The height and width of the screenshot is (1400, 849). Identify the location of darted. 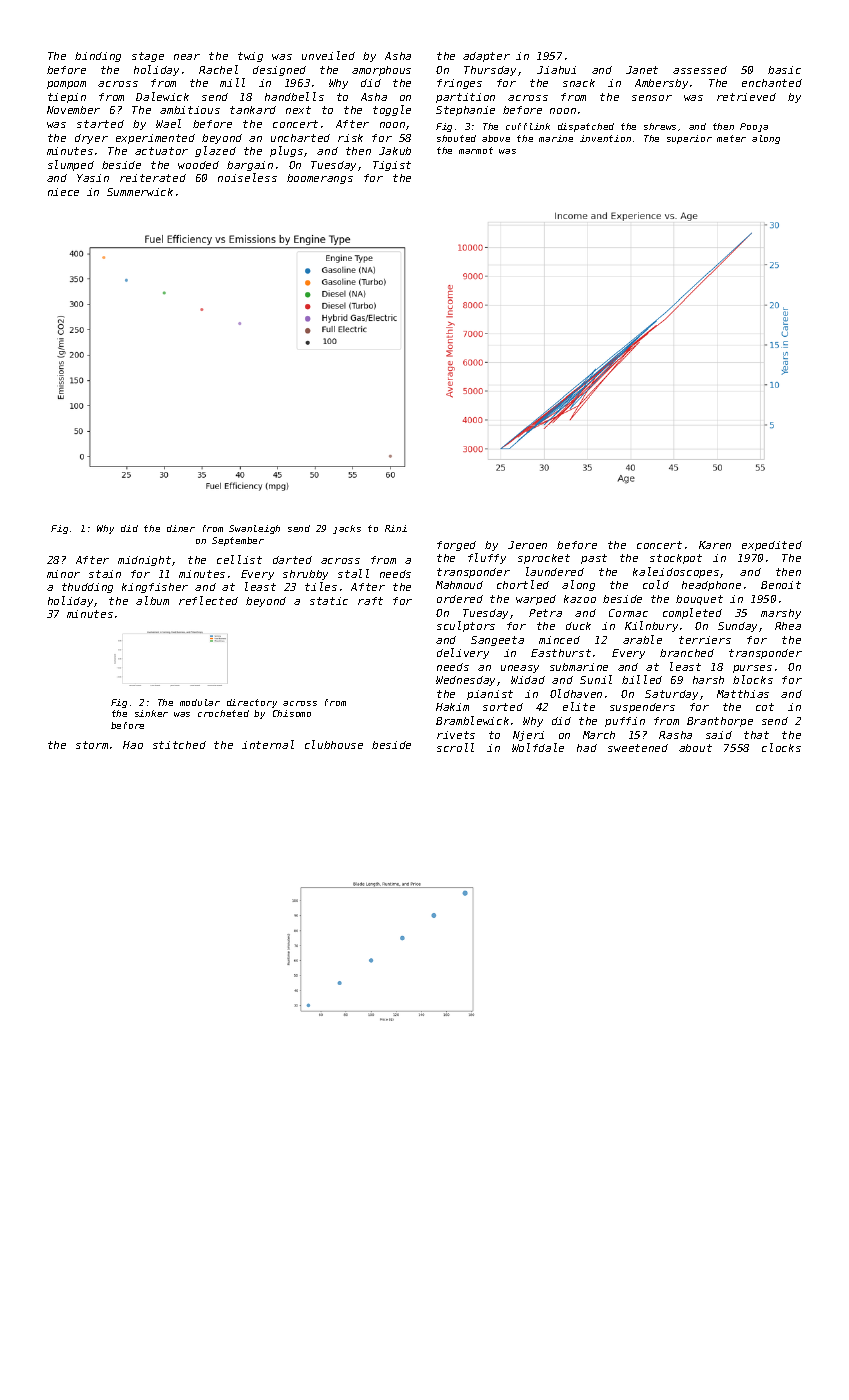
(292, 560).
